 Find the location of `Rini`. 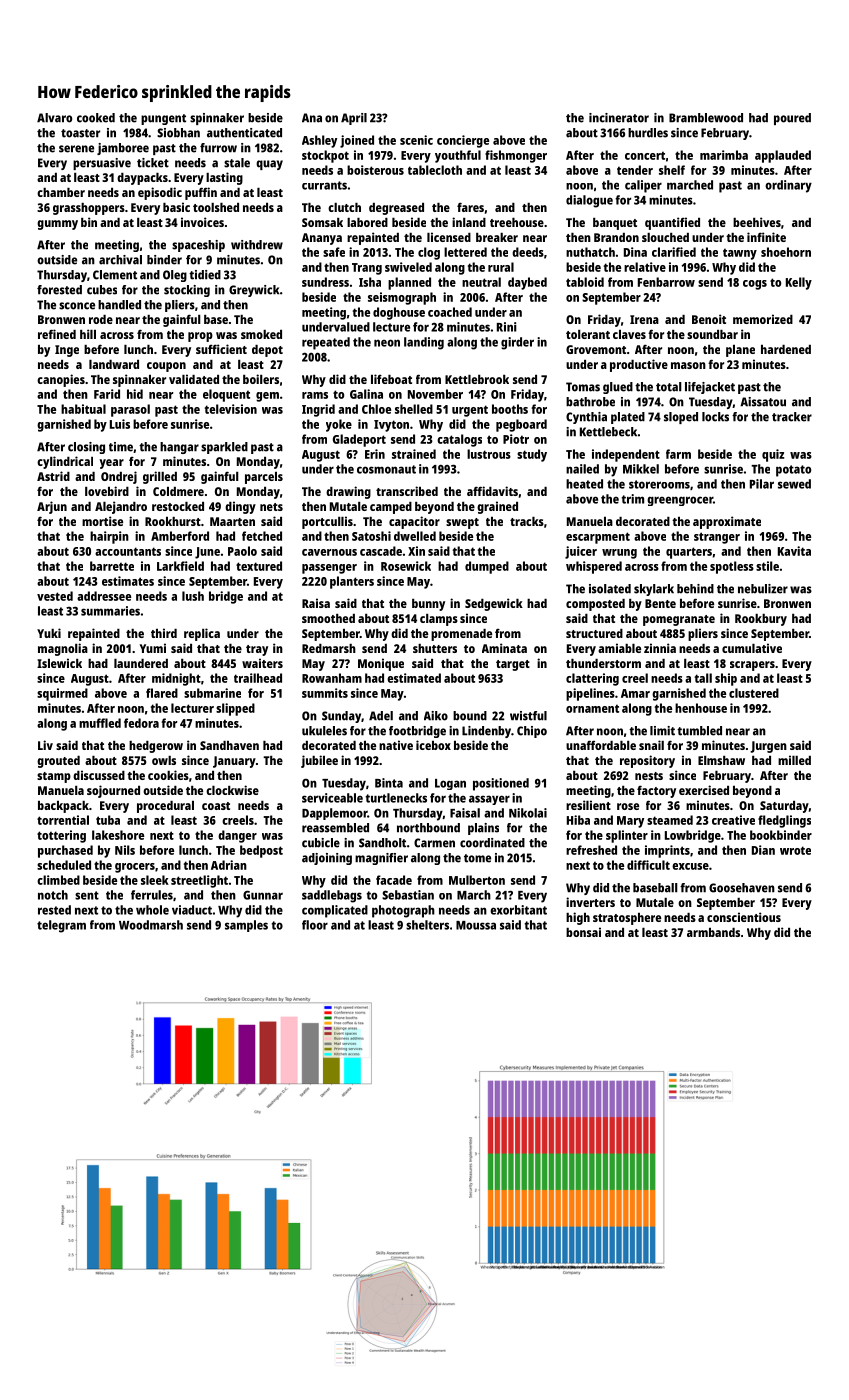

Rini is located at coordinates (507, 327).
